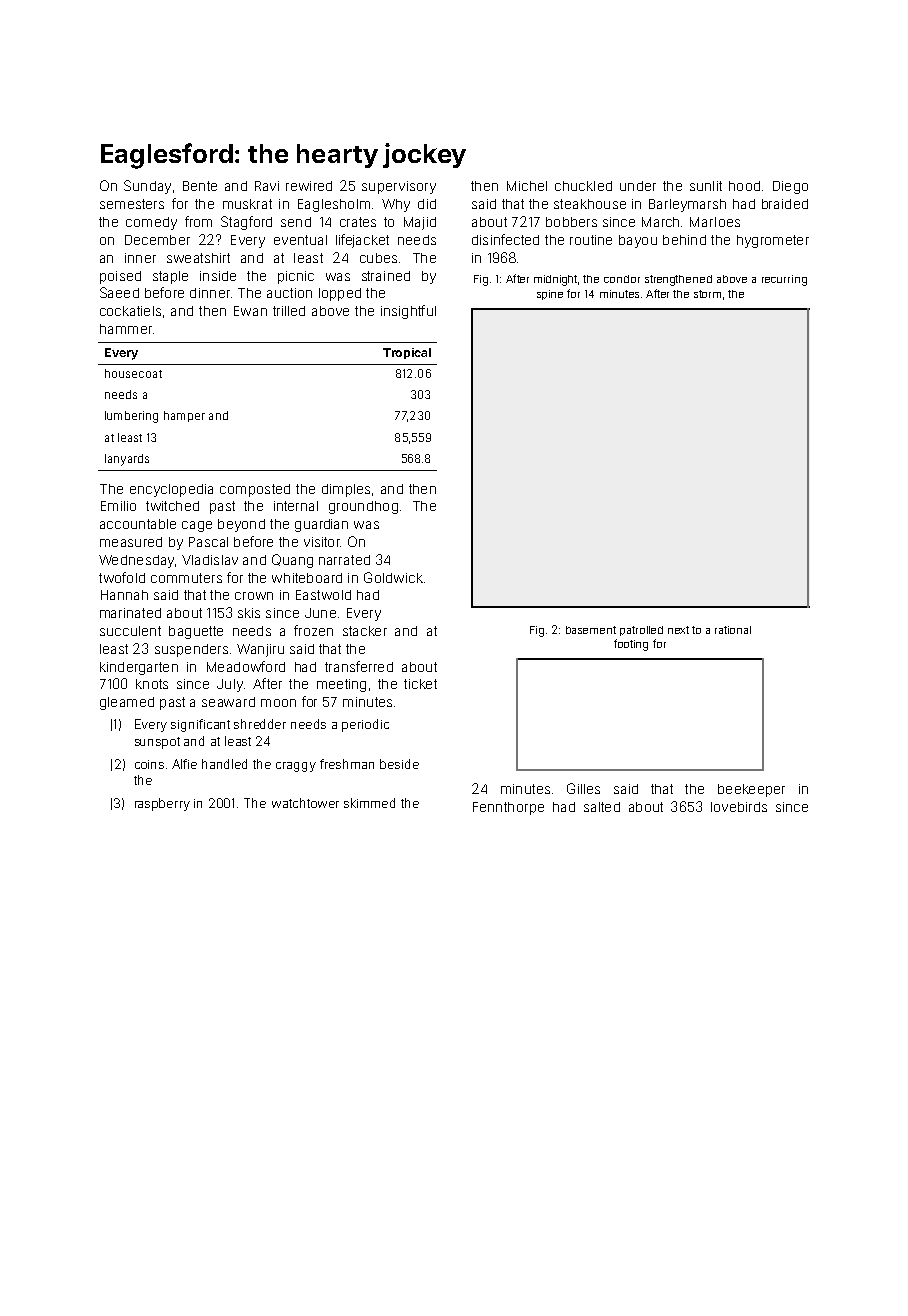  I want to click on rational, so click(733, 630).
